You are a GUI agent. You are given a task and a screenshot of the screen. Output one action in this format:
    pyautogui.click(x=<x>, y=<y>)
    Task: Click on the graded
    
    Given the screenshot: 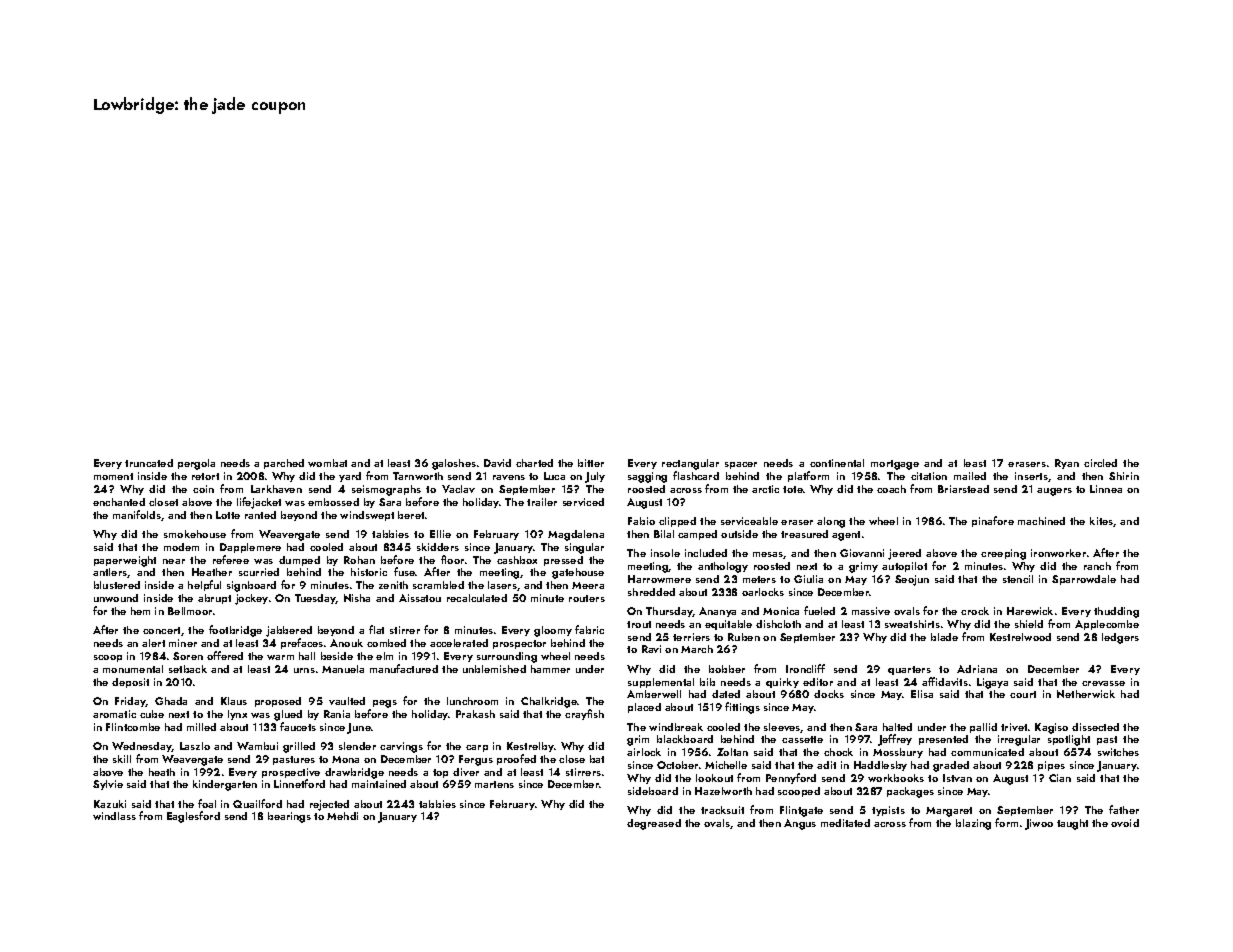 What is the action you would take?
    pyautogui.click(x=951, y=766)
